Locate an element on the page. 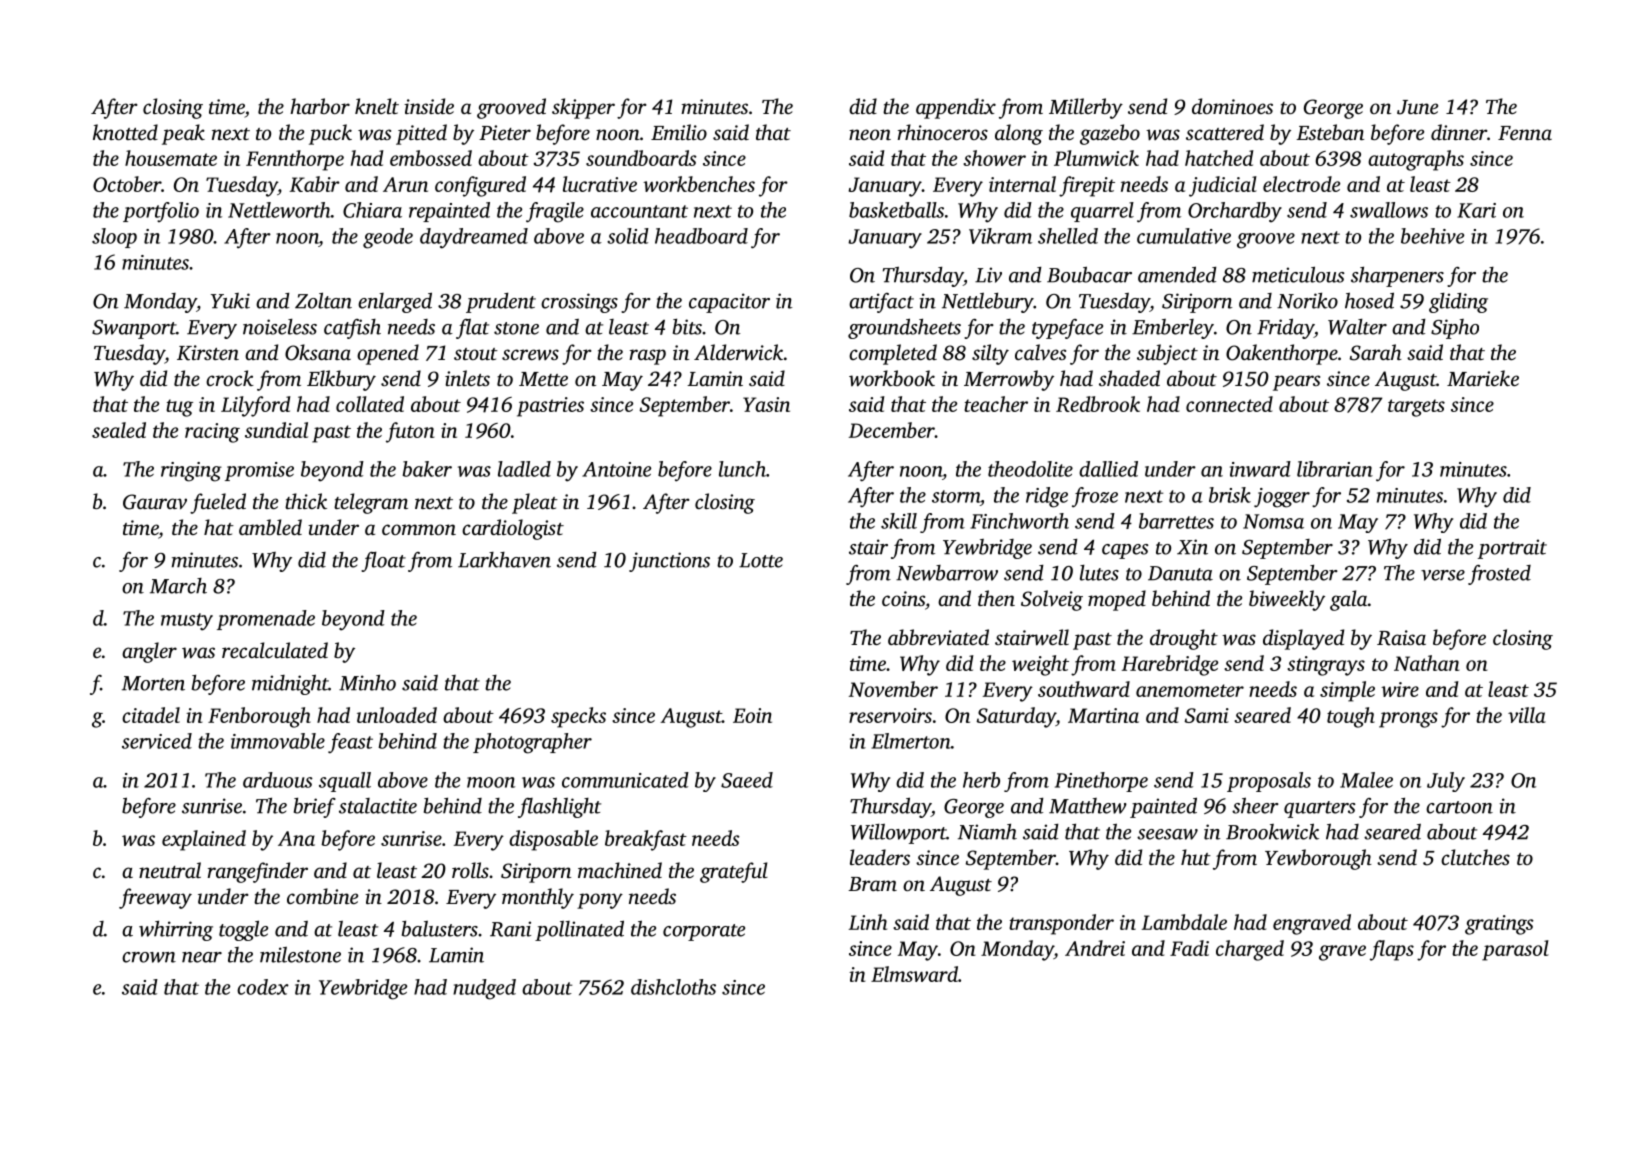 The width and height of the image is (1650, 1166). November is located at coordinates (893, 689).
